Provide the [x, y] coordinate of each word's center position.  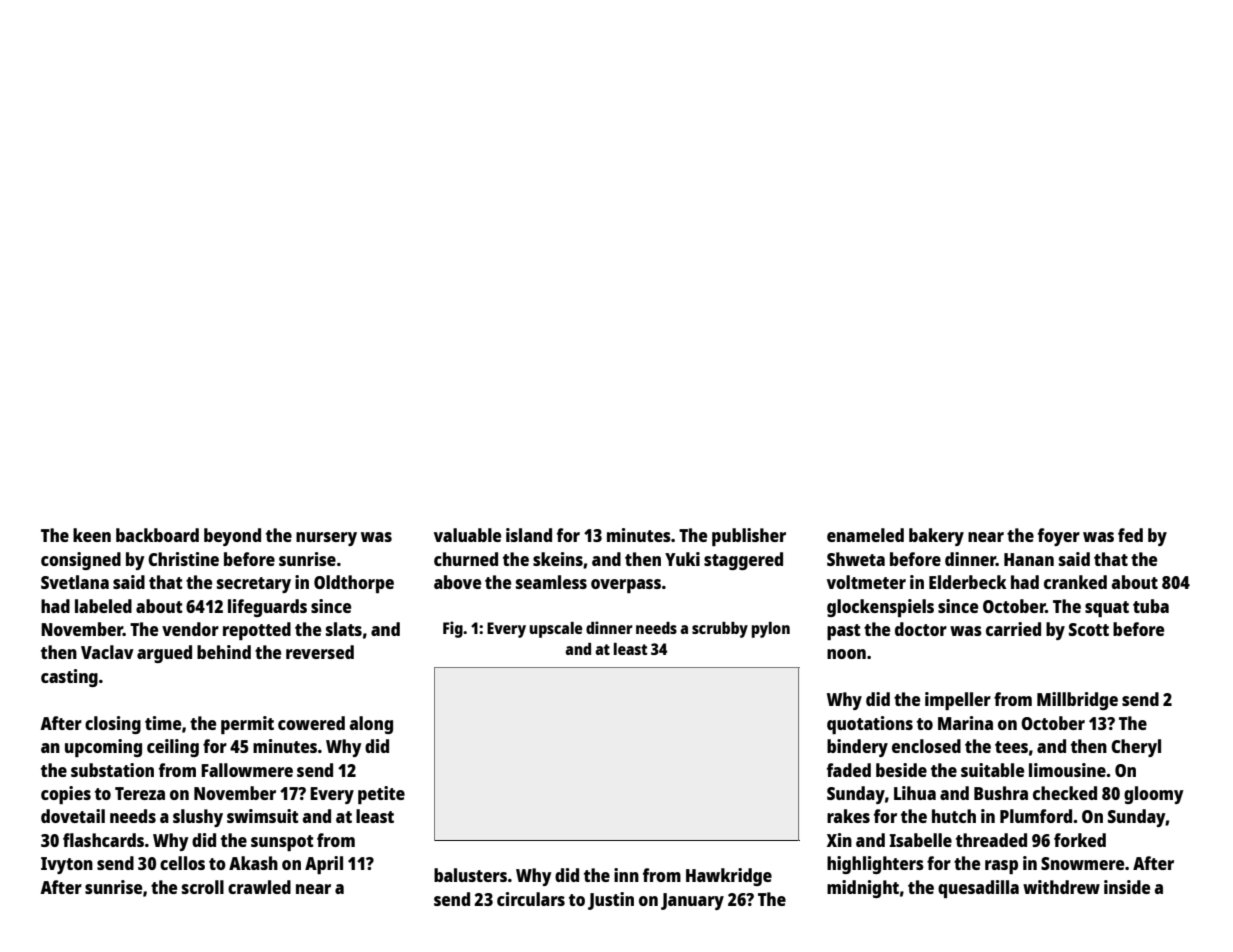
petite [381, 795]
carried [1013, 629]
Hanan [1029, 559]
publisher [749, 537]
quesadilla [978, 889]
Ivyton [67, 865]
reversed [320, 652]
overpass [626, 586]
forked [1080, 840]
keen [92, 535]
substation [112, 770]
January [692, 901]
